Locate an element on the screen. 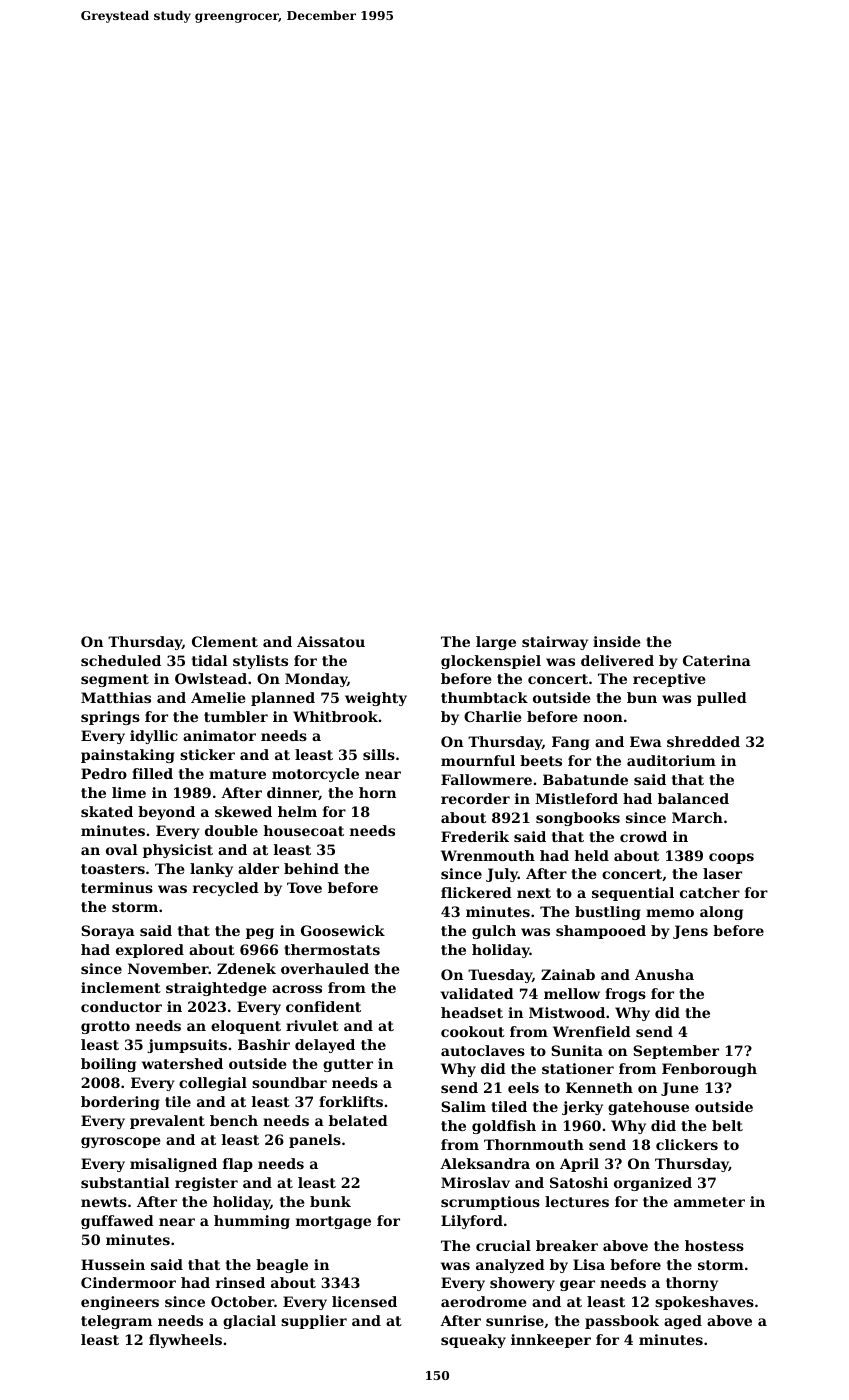 The width and height of the screenshot is (849, 1400). Aleksandra is located at coordinates (485, 1163).
